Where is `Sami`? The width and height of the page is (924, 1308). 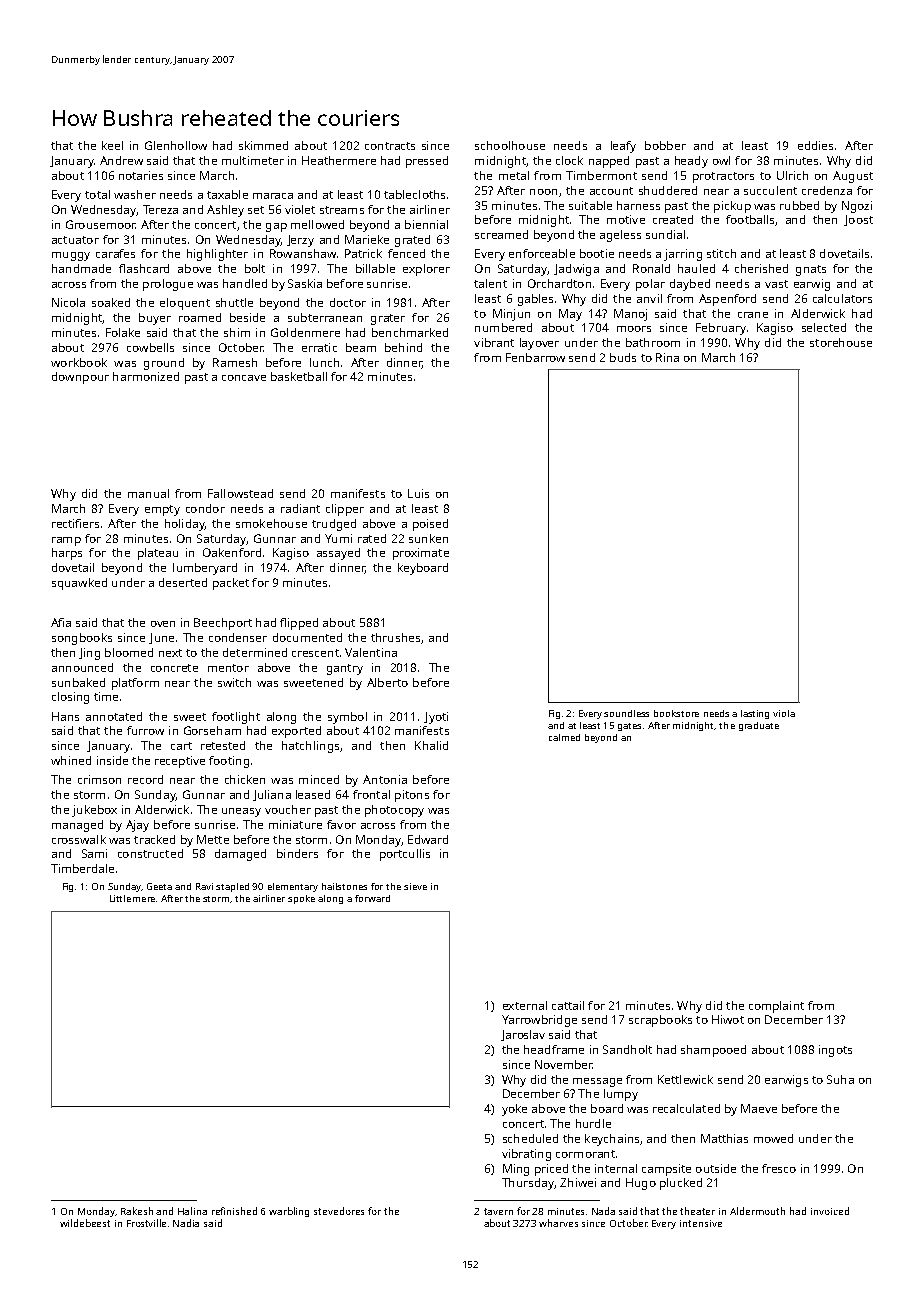 Sami is located at coordinates (94, 853).
